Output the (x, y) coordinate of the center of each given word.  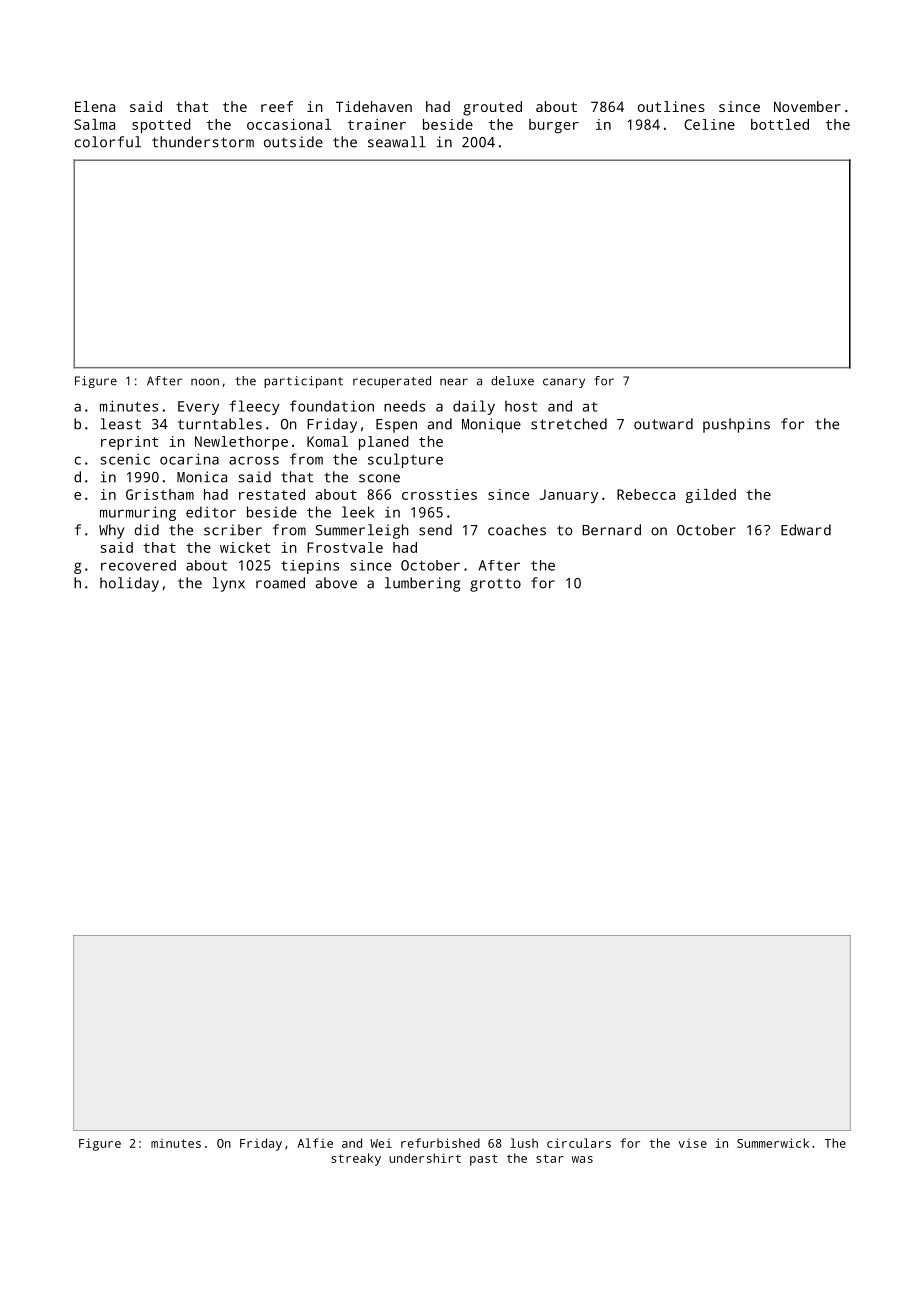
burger (554, 126)
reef (277, 106)
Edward (806, 530)
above (336, 583)
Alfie (315, 1143)
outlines (671, 106)
